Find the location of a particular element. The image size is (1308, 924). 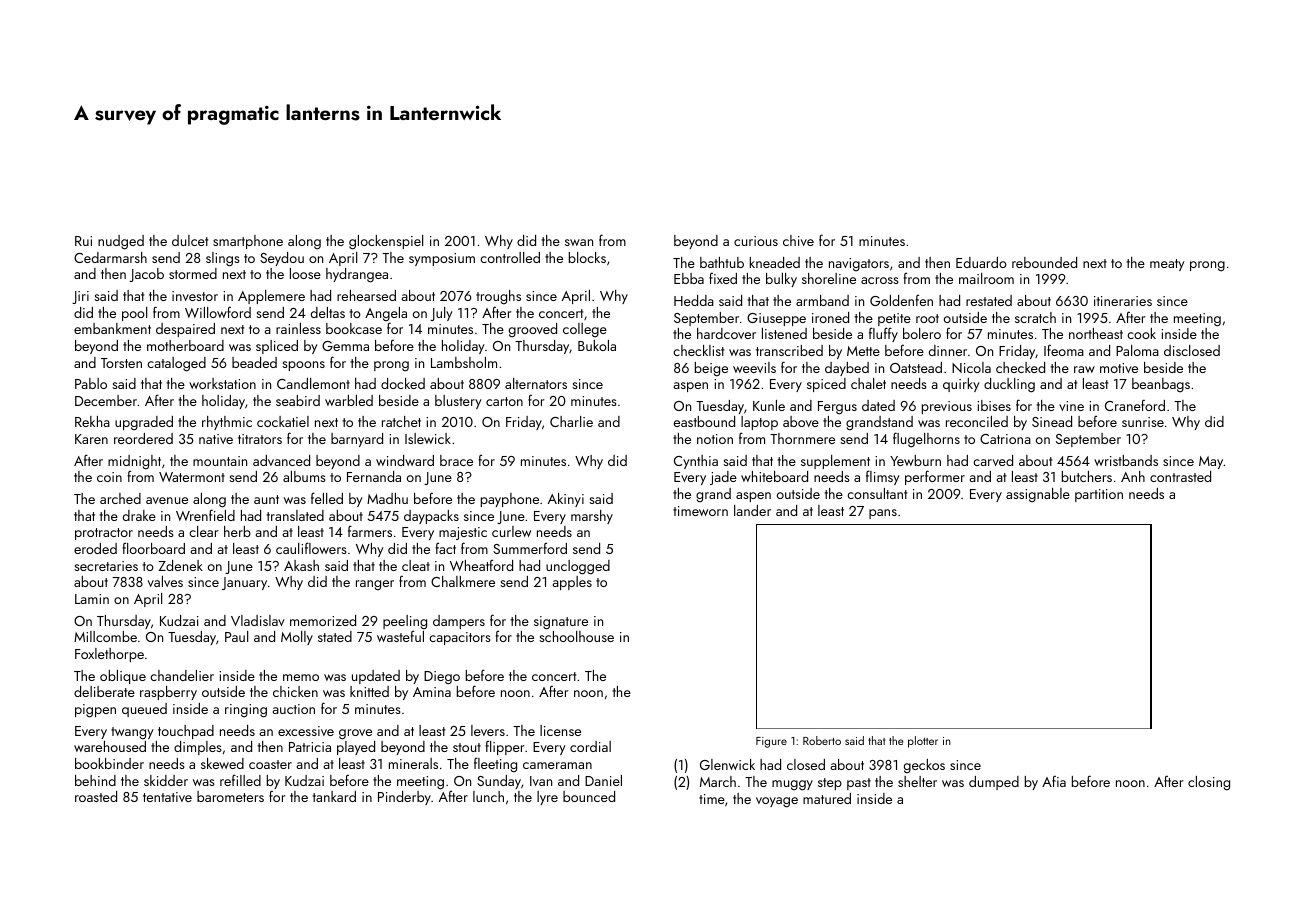

tankard is located at coordinates (334, 796).
